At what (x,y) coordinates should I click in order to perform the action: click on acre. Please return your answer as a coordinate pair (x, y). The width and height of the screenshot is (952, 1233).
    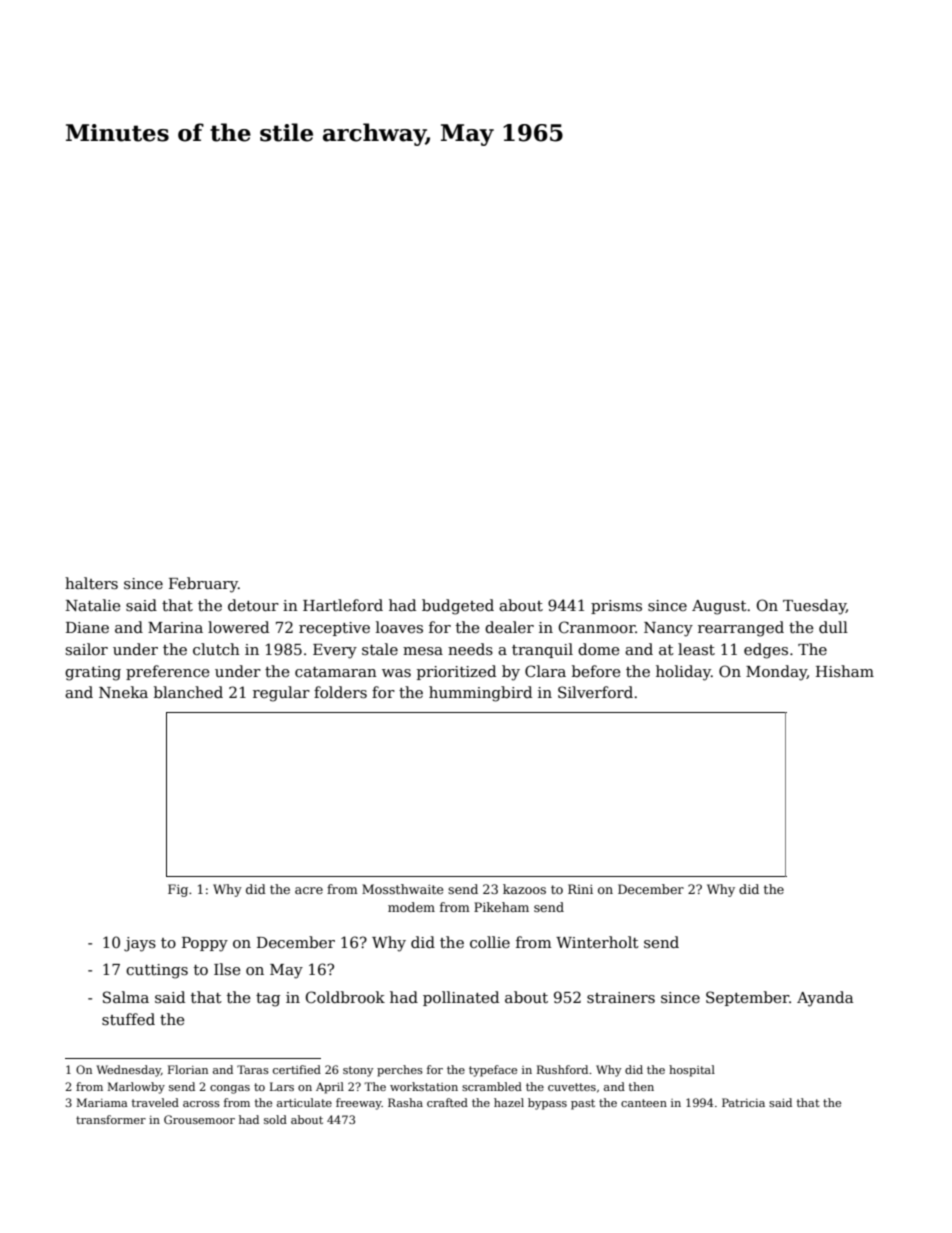
    Looking at the image, I should click on (309, 890).
